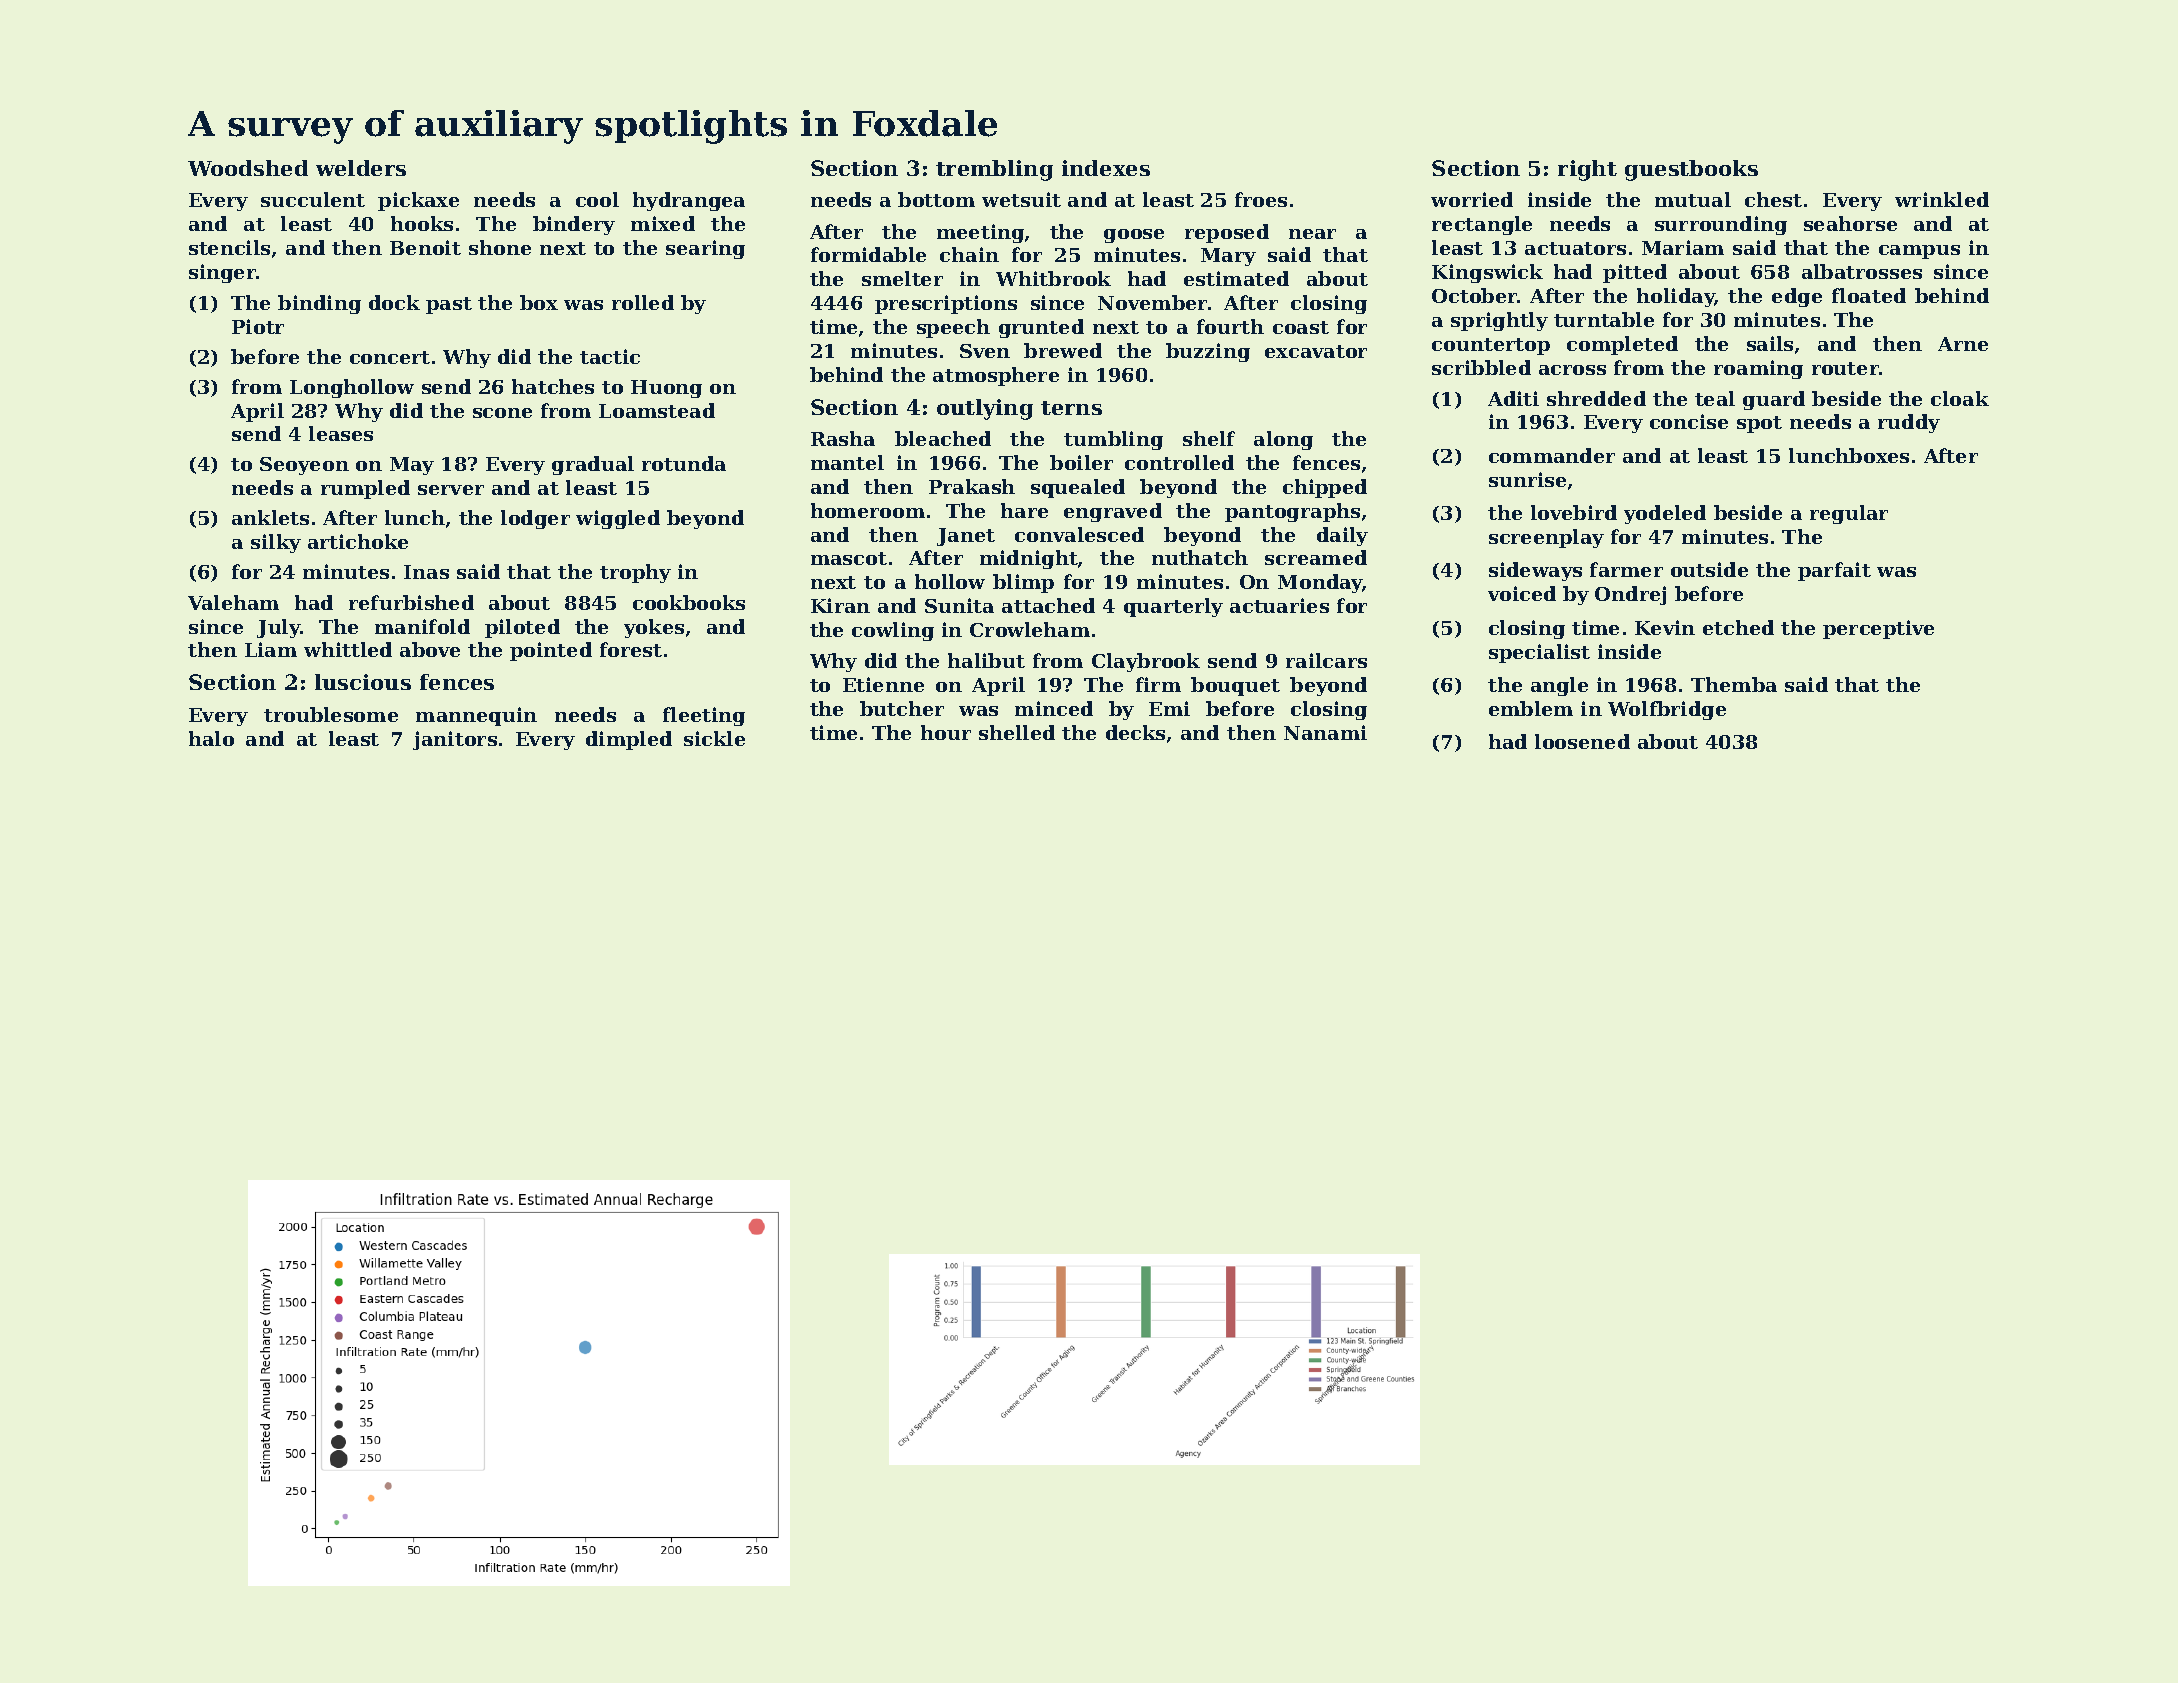  I want to click on hooks, so click(422, 223).
